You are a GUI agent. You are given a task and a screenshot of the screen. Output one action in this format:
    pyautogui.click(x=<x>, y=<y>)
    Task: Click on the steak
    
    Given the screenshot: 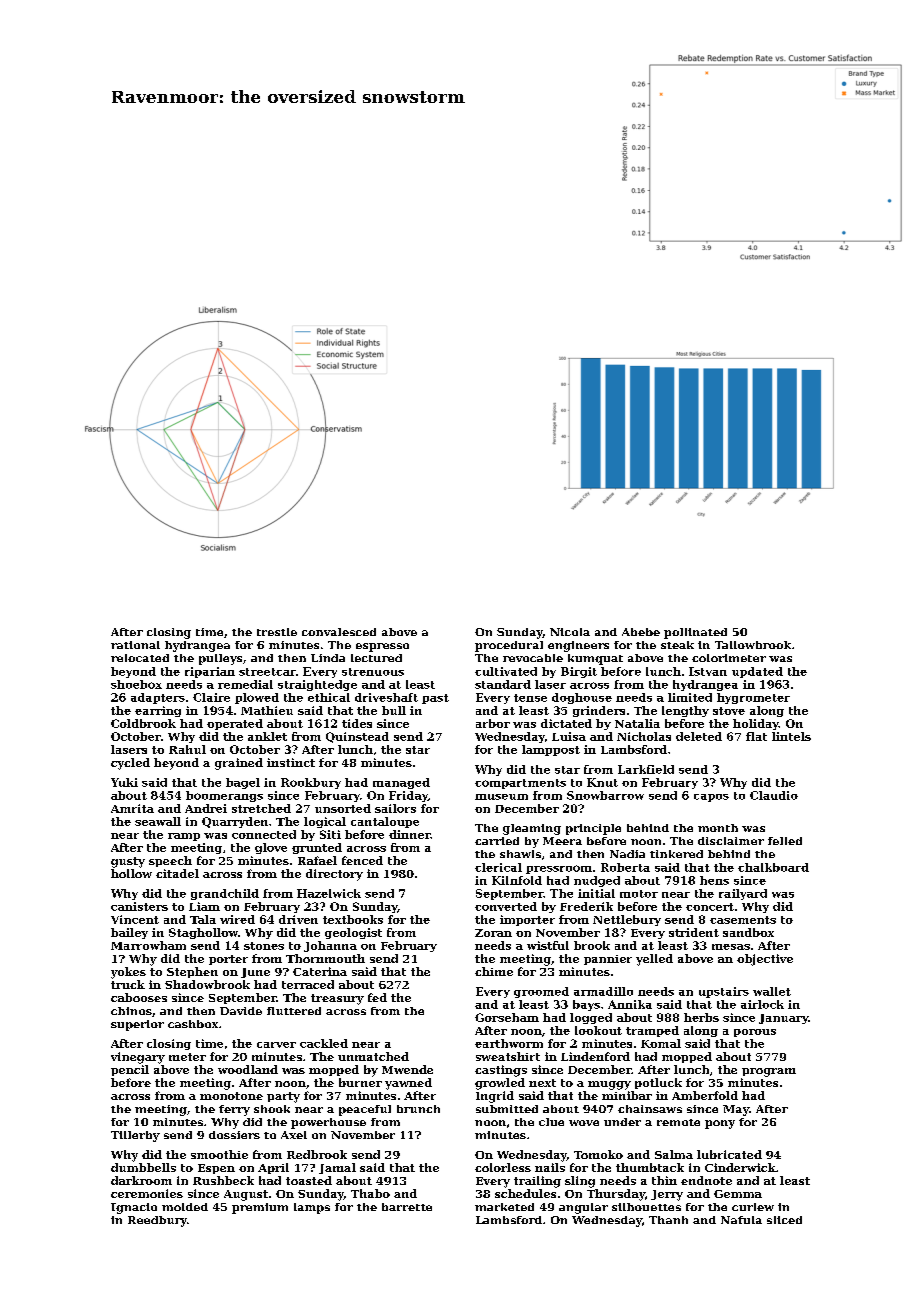 What is the action you would take?
    pyautogui.click(x=677, y=645)
